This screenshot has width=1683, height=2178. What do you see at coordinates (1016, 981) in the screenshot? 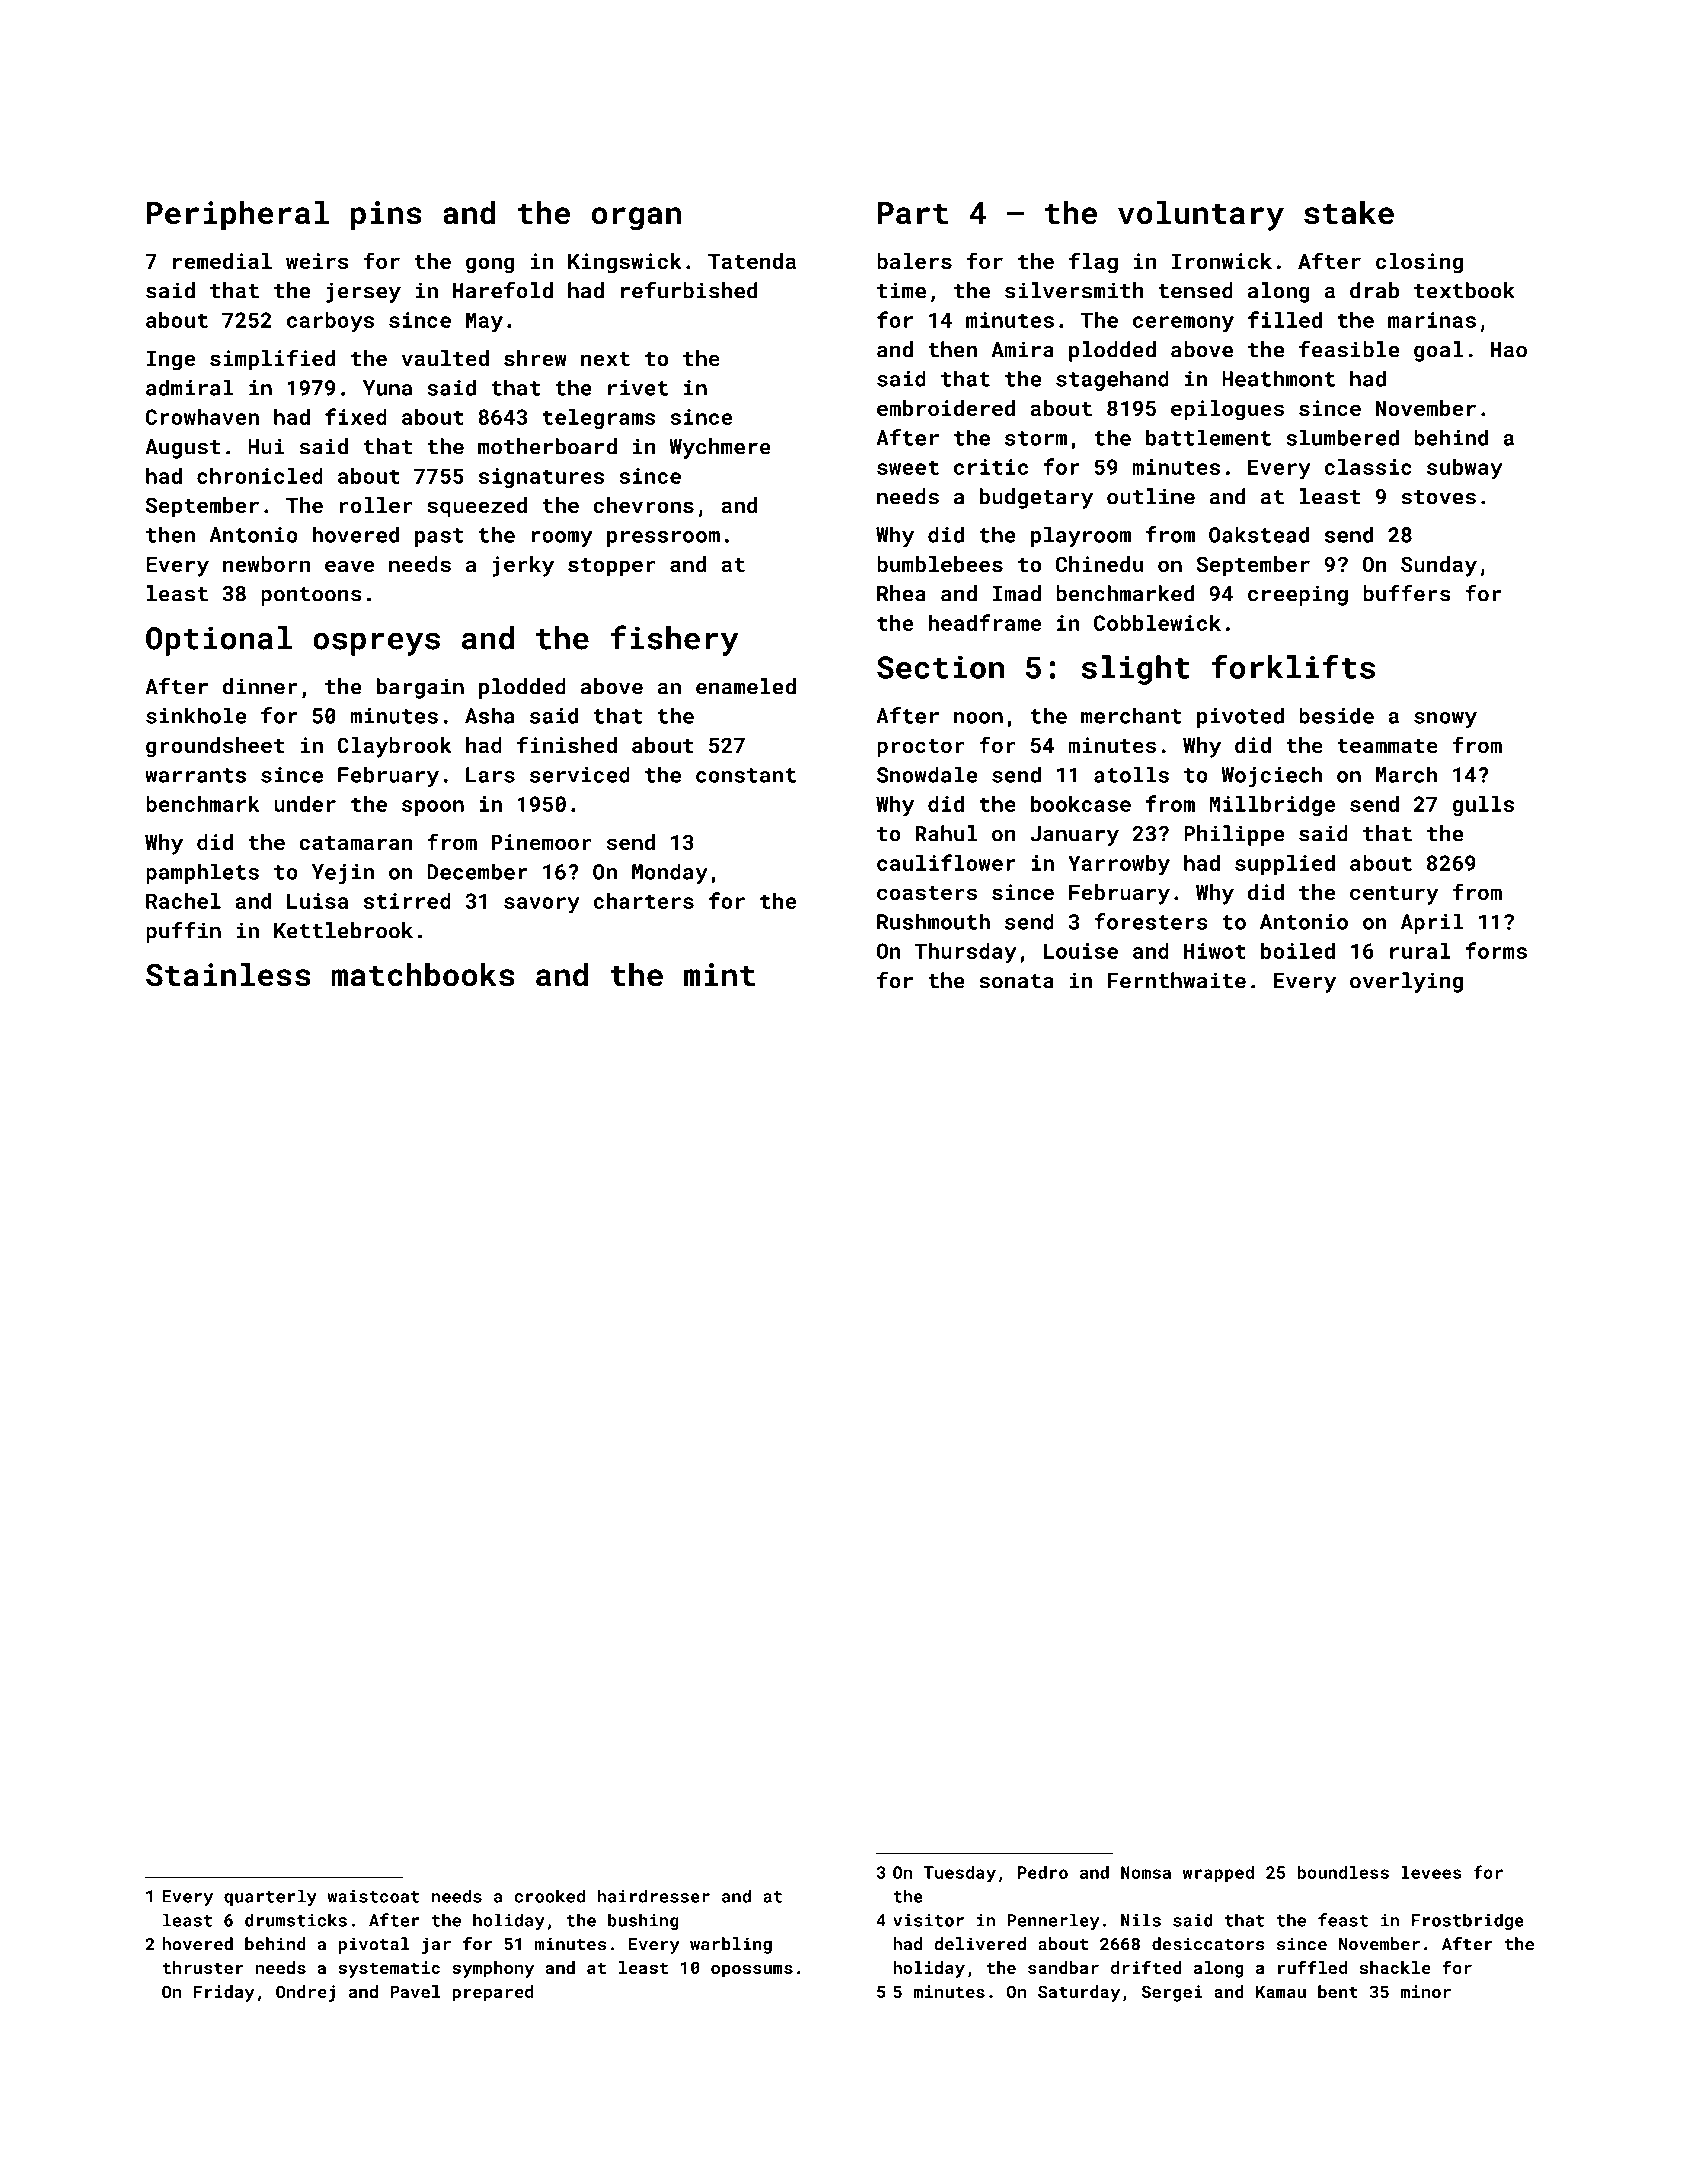
I see `sonata` at bounding box center [1016, 981].
